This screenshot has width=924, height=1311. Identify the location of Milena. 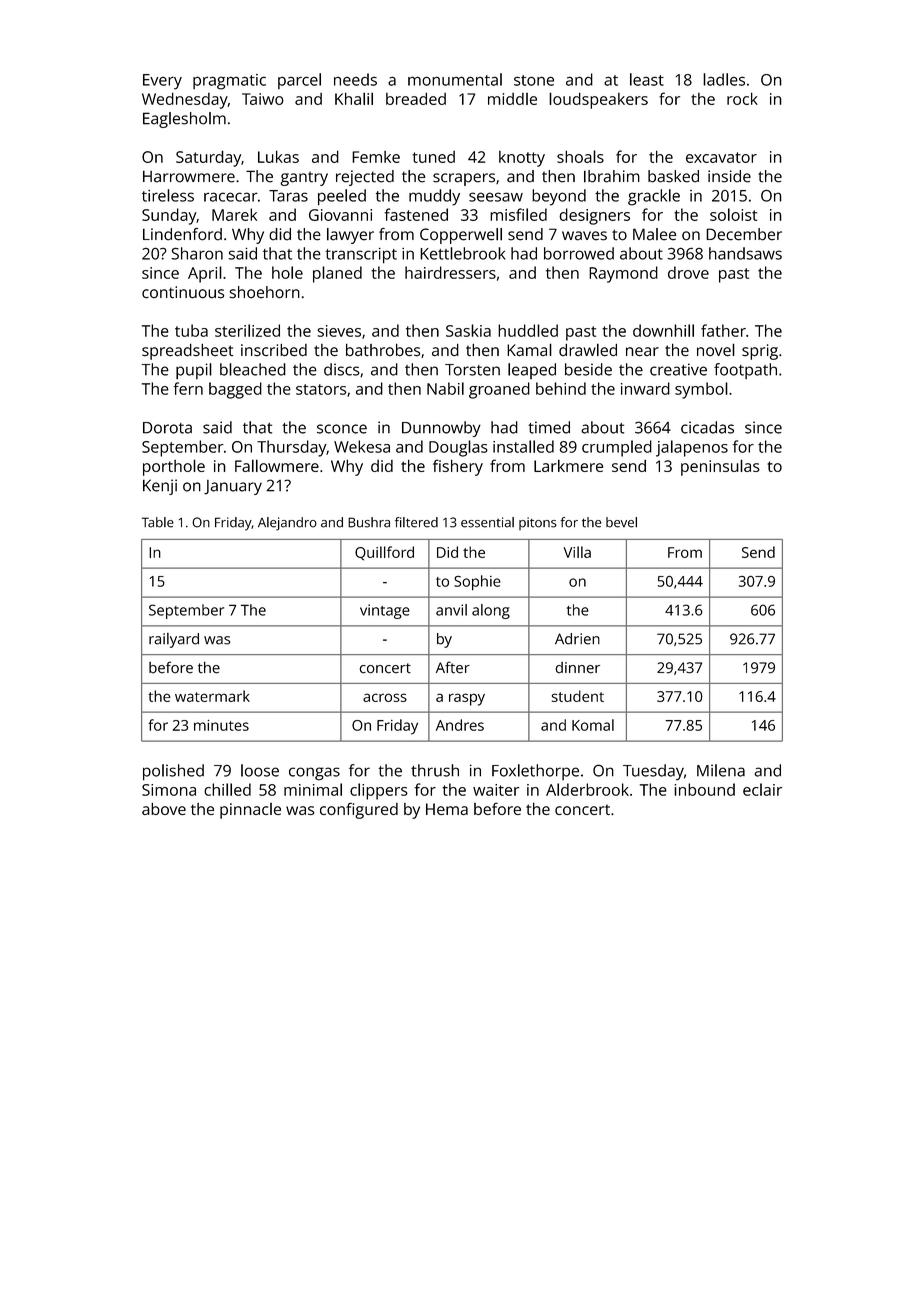
(721, 770).
